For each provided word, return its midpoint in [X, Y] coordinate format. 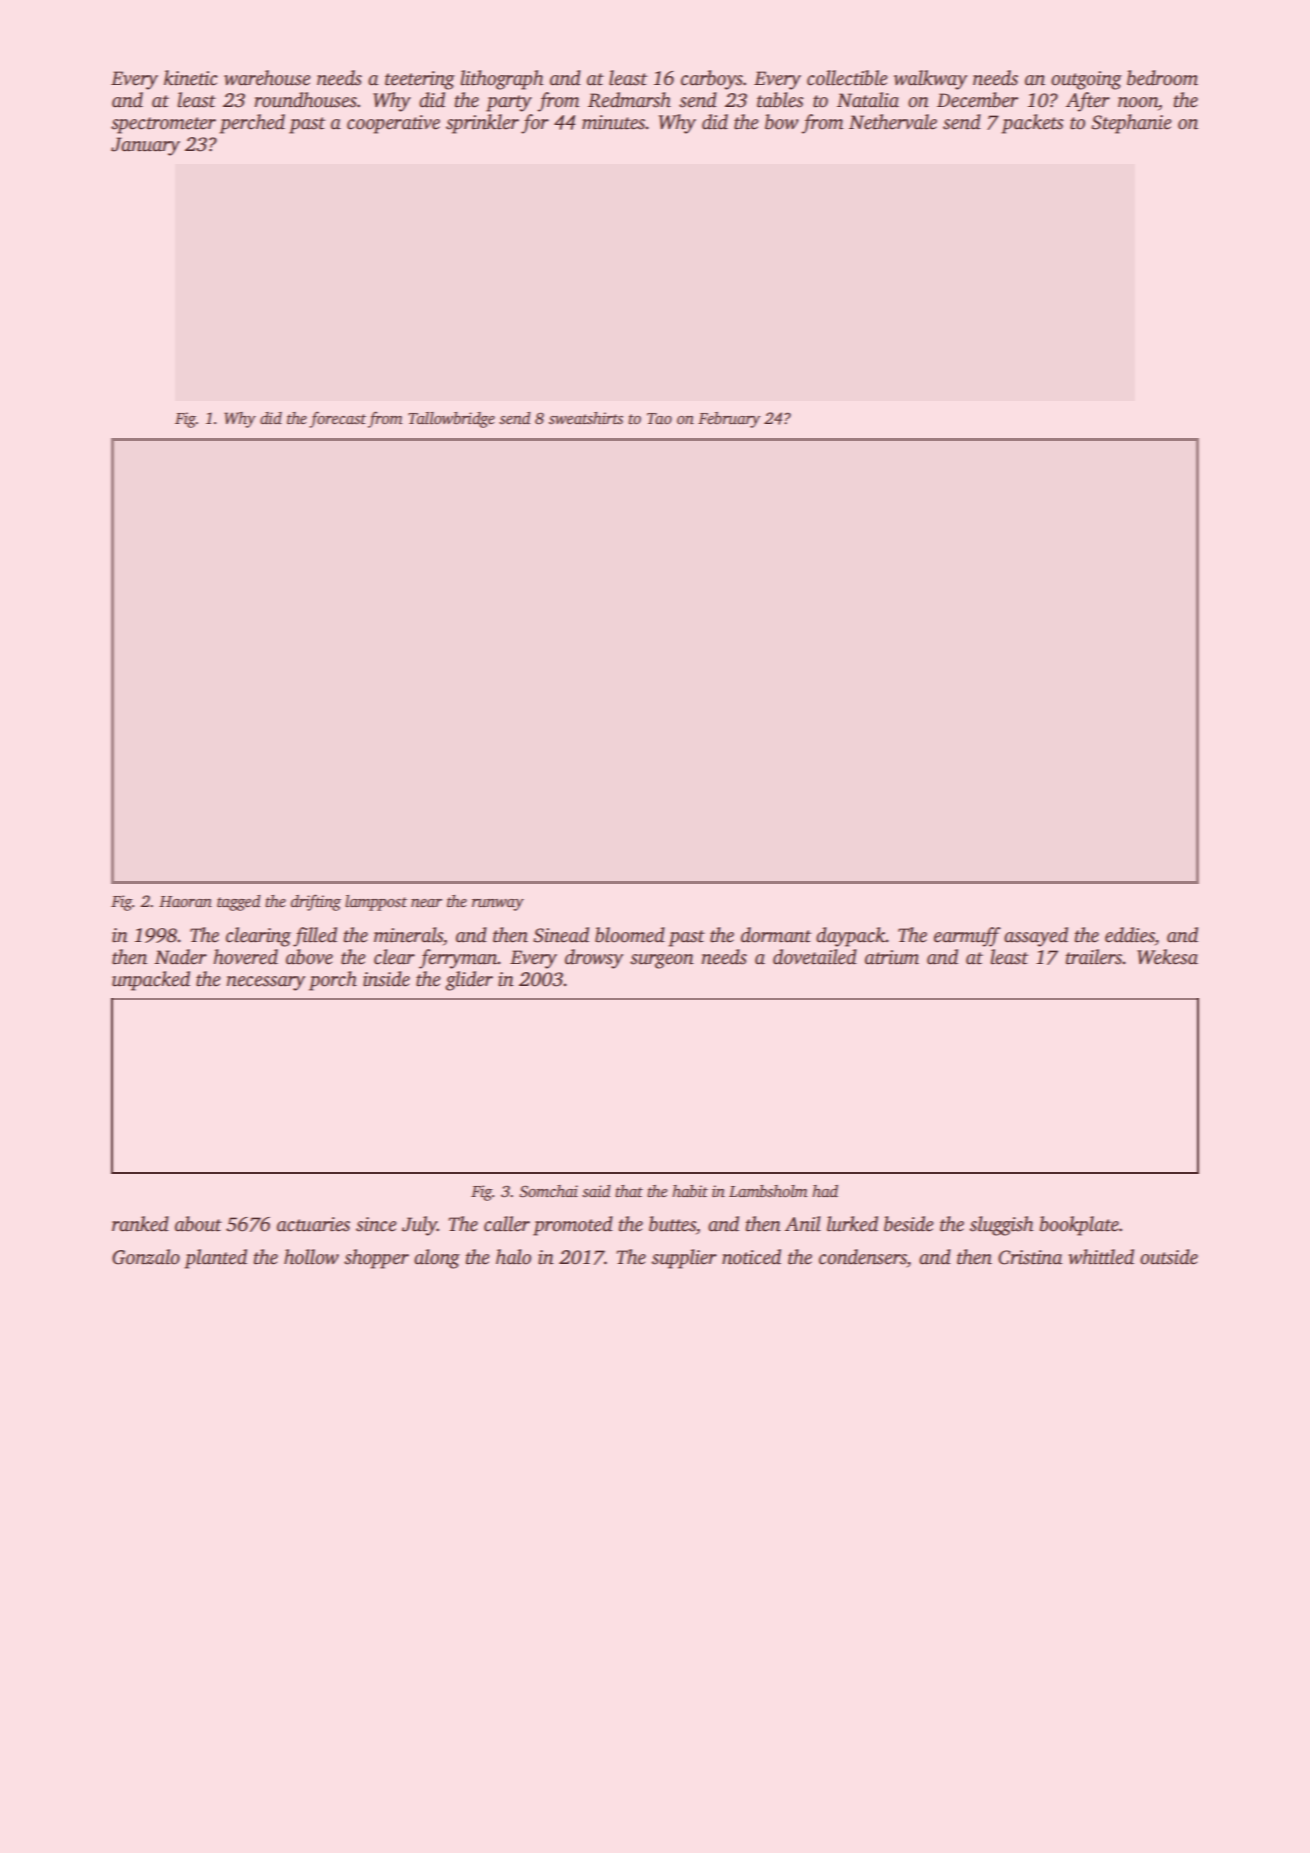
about [198, 1224]
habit [690, 1191]
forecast [337, 419]
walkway [930, 80]
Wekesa [1167, 957]
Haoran [185, 901]
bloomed [630, 935]
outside [1169, 1257]
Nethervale [893, 122]
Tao [659, 418]
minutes [614, 122]
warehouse [267, 78]
